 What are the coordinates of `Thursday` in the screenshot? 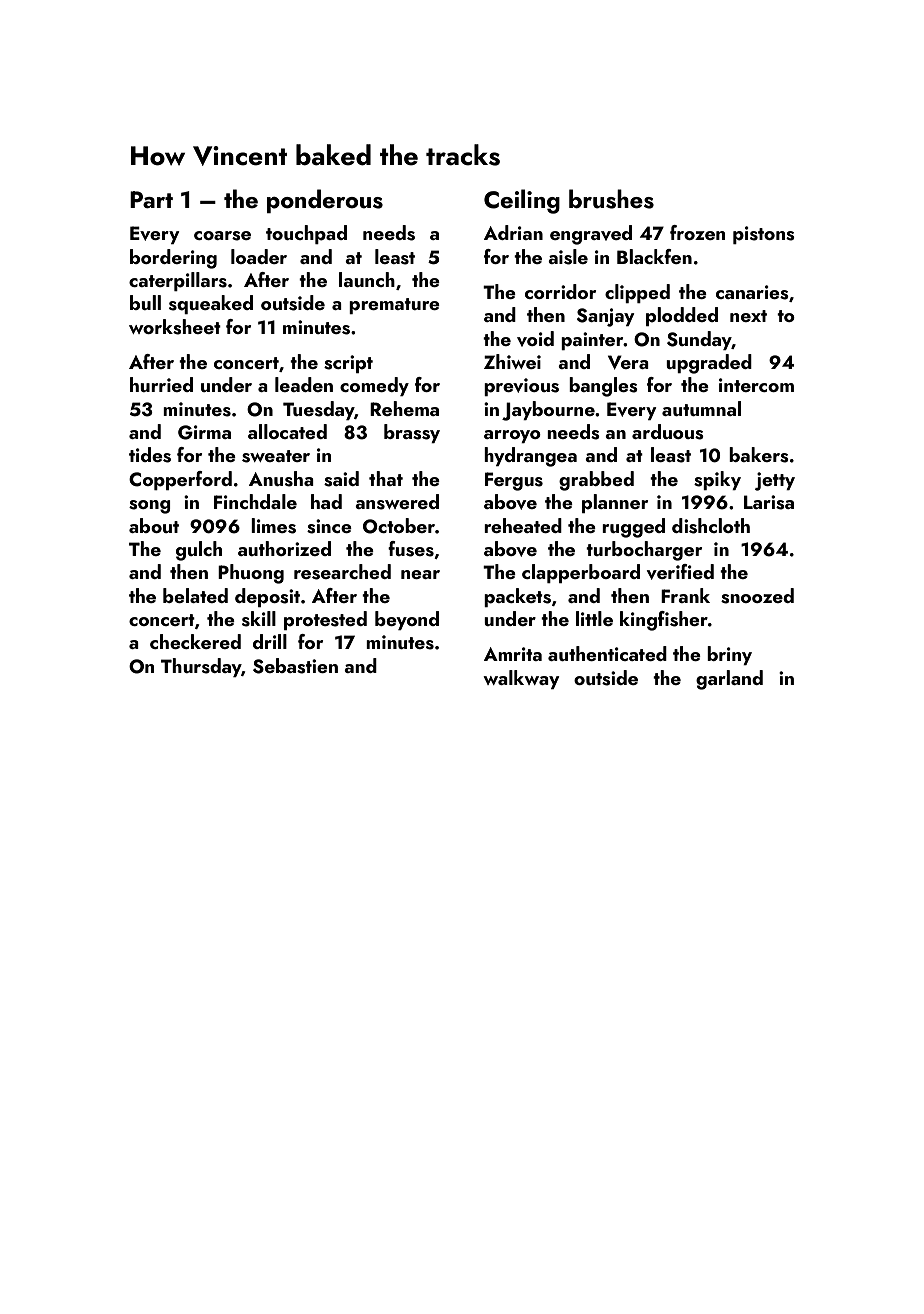 It's located at (201, 667).
